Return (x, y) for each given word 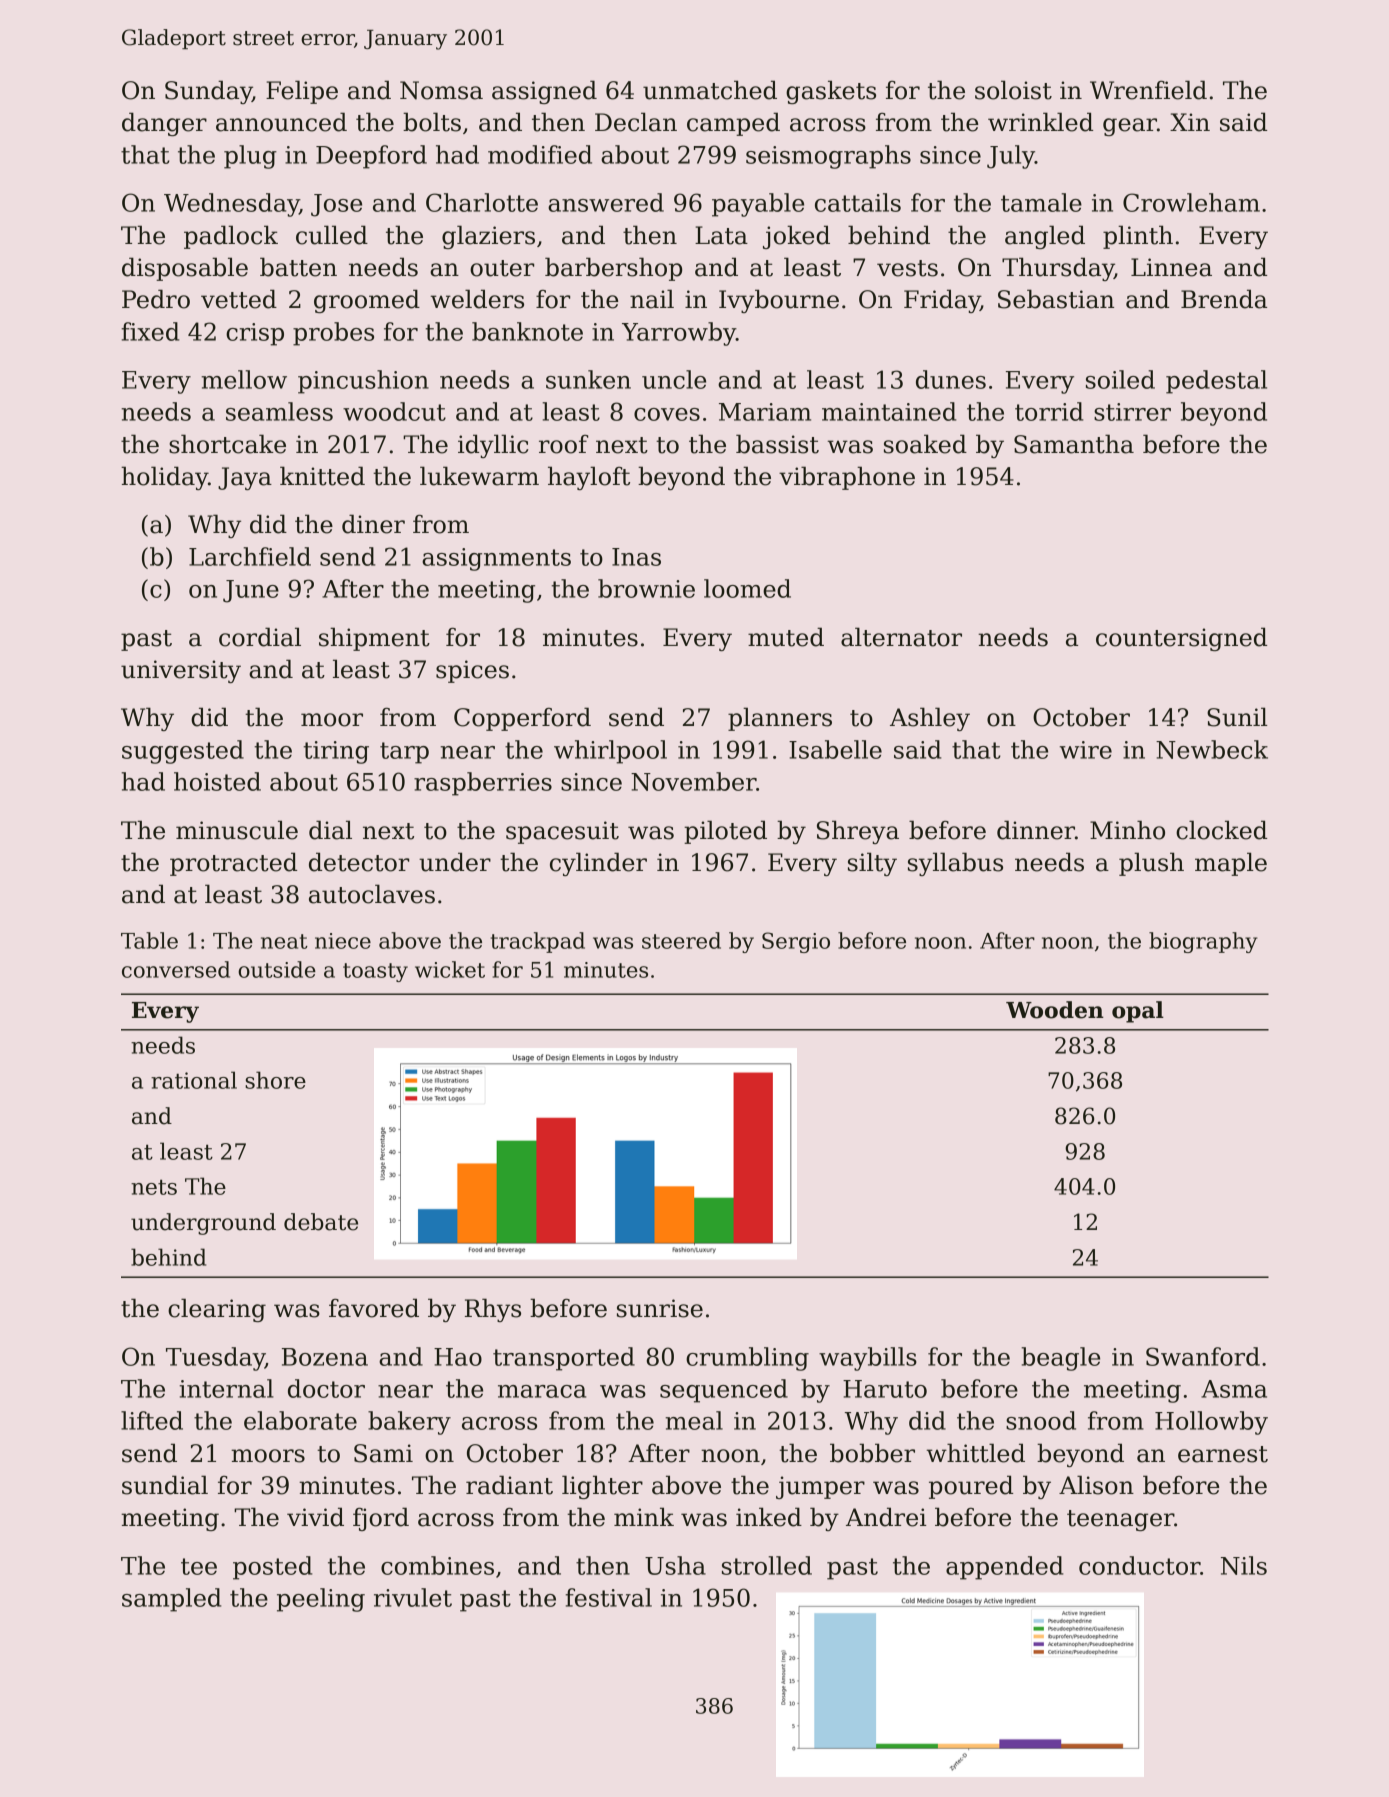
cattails (858, 202)
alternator (901, 637)
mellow (244, 379)
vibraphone (847, 478)
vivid (315, 1517)
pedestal (1216, 382)
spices (472, 671)
